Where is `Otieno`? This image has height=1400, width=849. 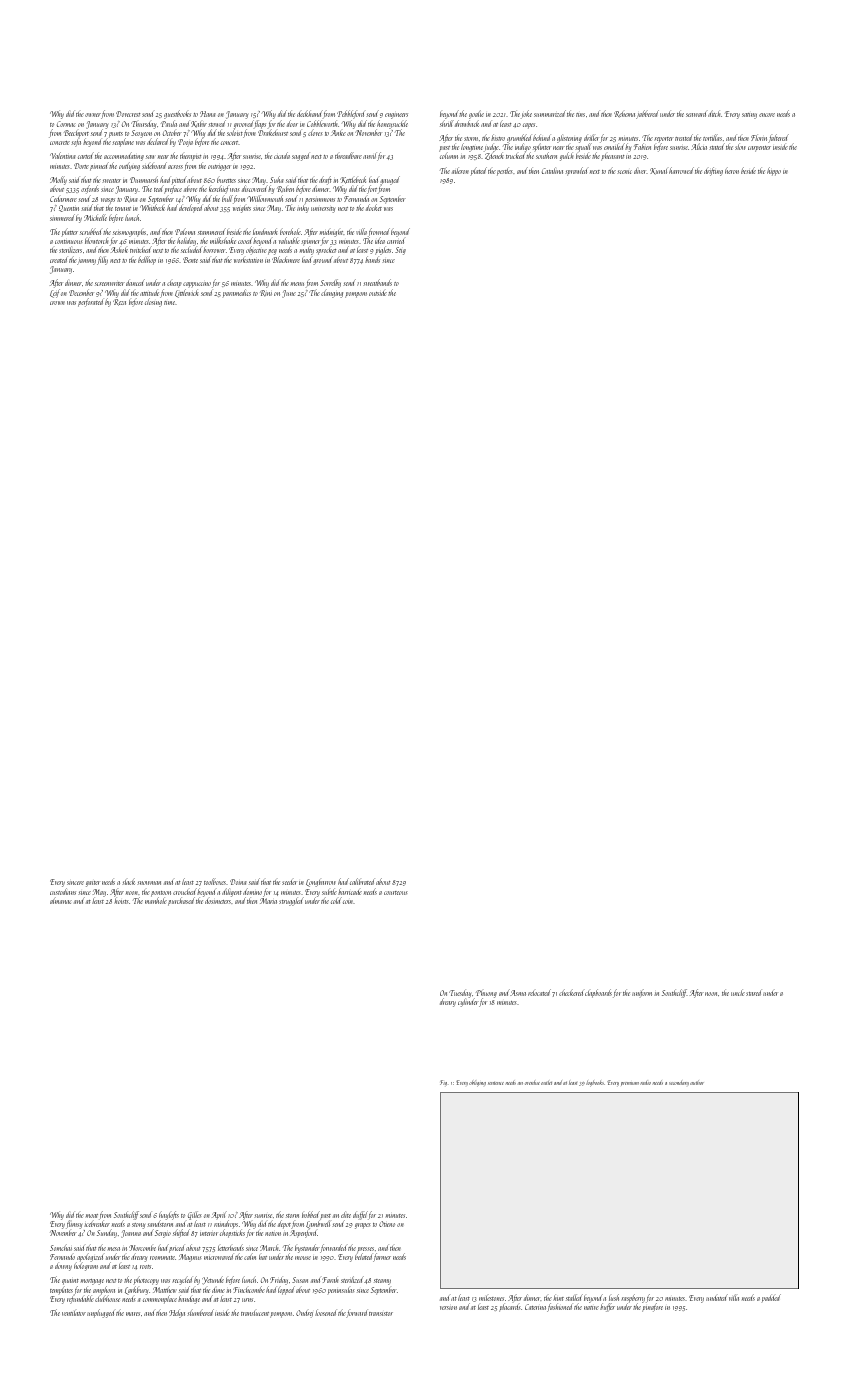 Otieno is located at coordinates (387, 1224).
